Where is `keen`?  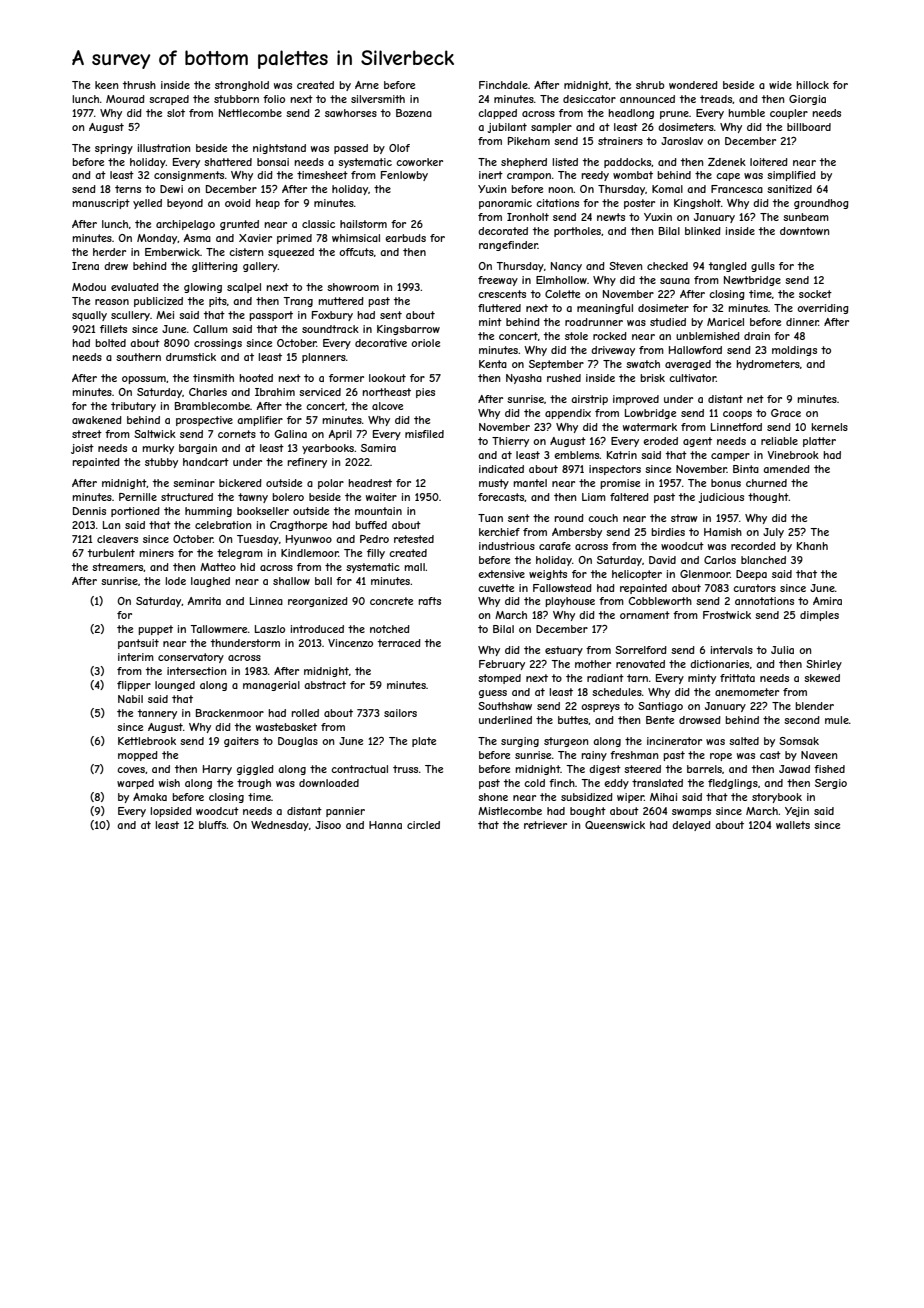 keen is located at coordinates (106, 85).
